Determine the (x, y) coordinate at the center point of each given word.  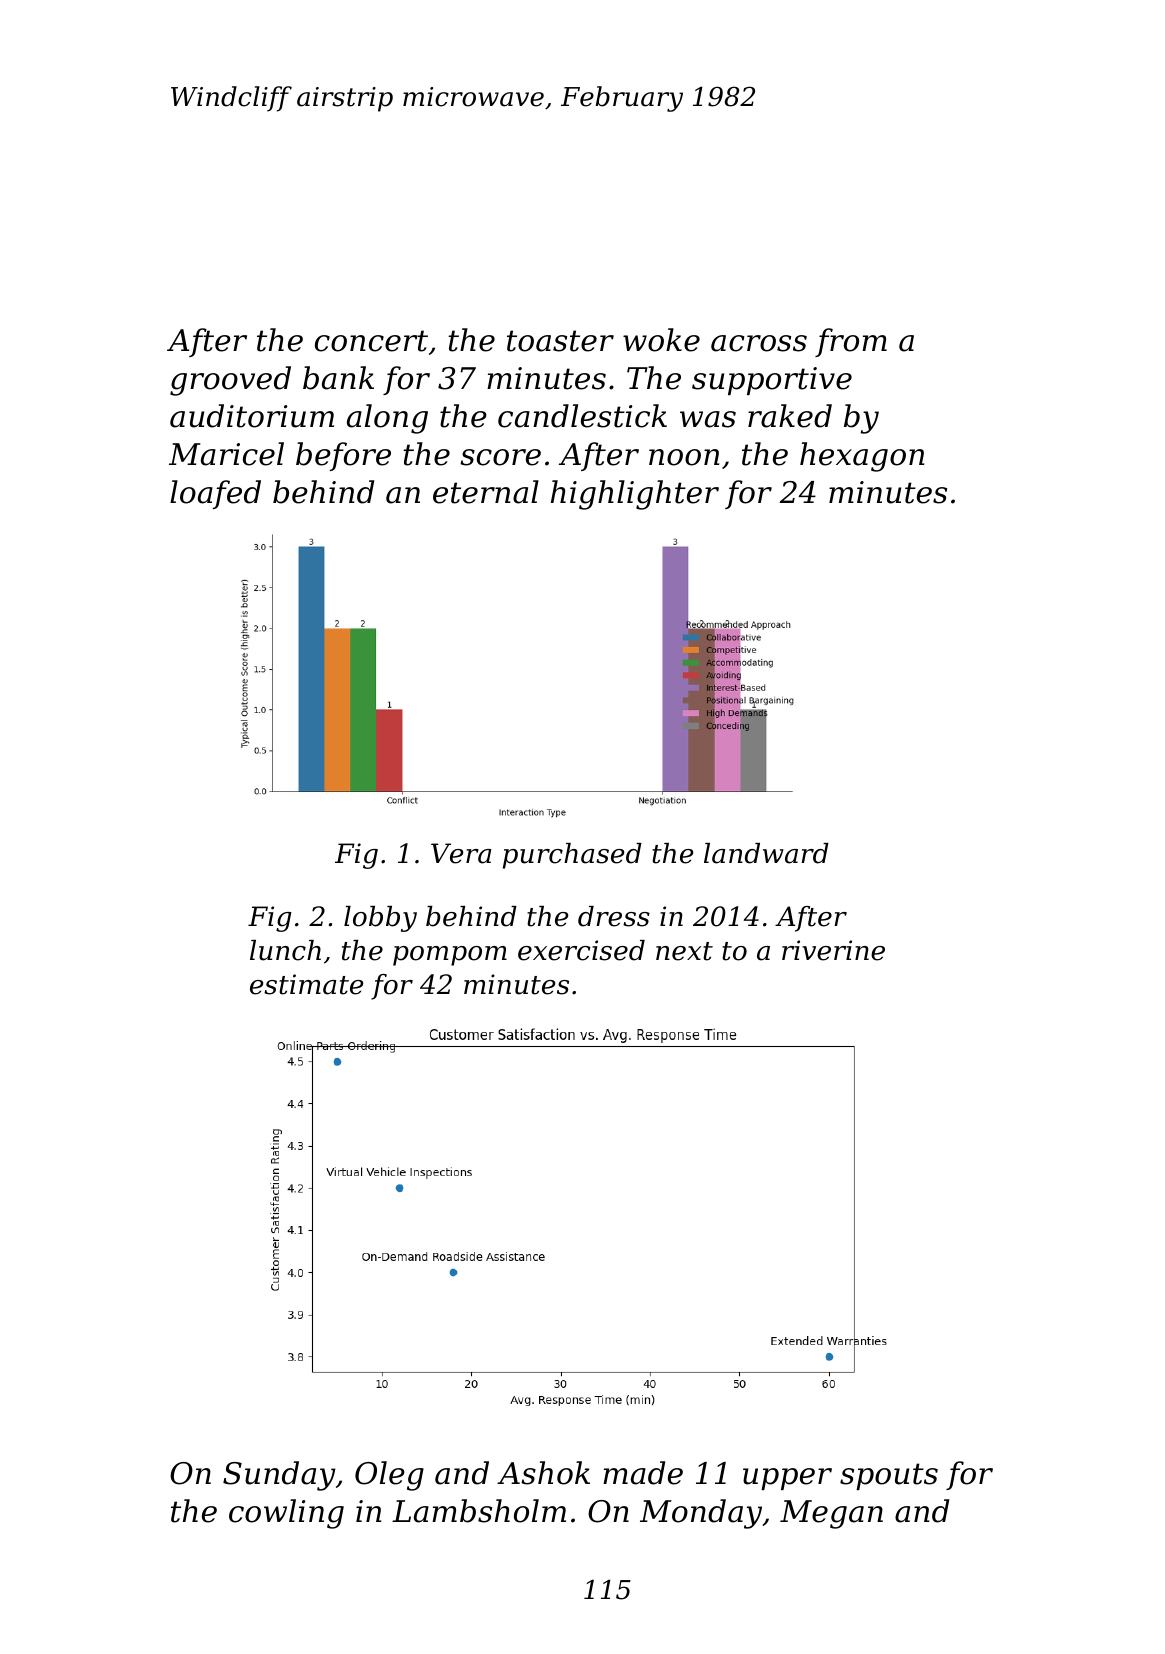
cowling (286, 1514)
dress (614, 916)
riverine (833, 950)
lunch (285, 950)
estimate (306, 984)
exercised (581, 950)
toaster (560, 341)
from (851, 342)
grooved (230, 381)
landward (766, 853)
